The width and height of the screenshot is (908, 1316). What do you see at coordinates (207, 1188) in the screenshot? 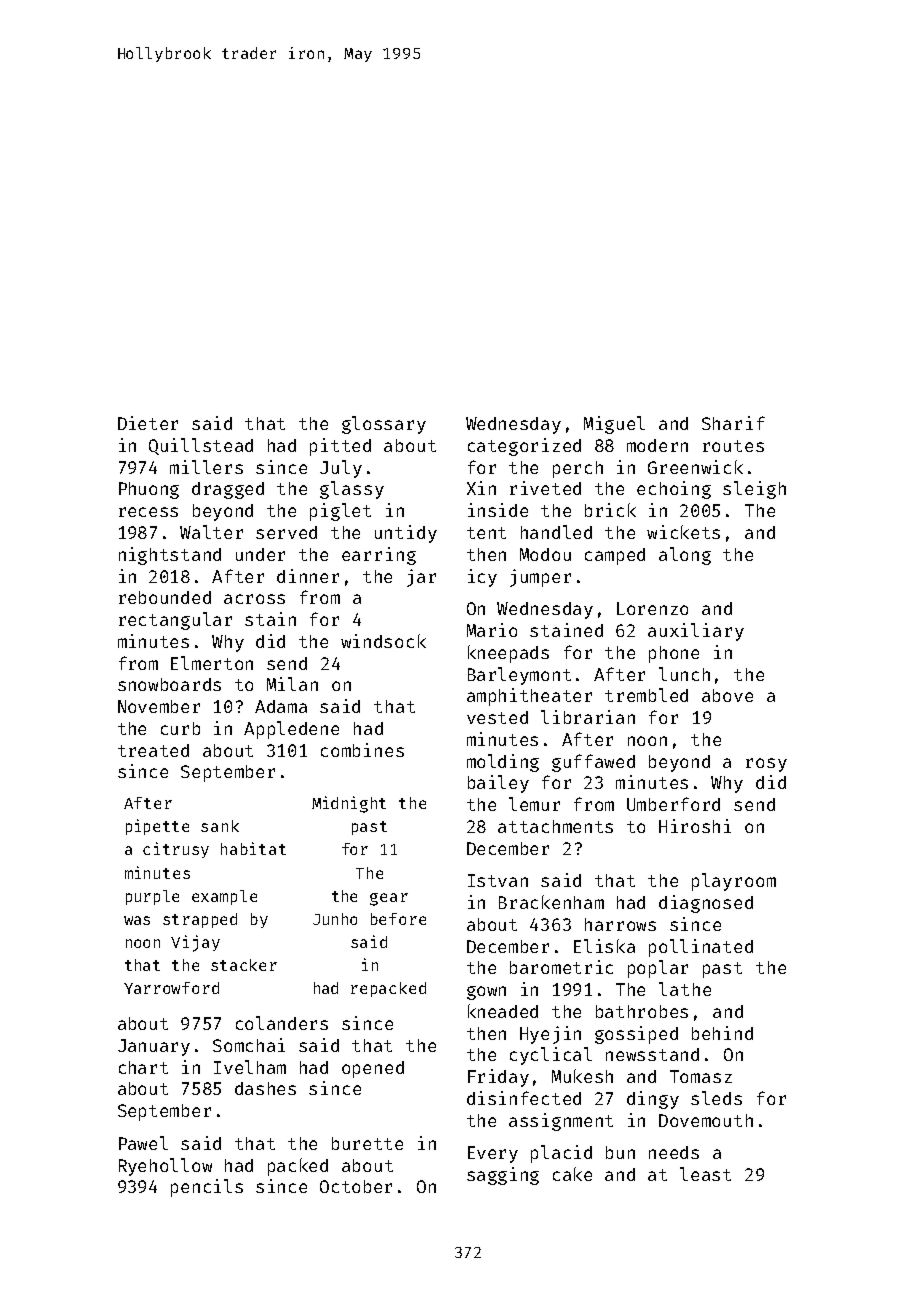
I see `pencils` at bounding box center [207, 1188].
